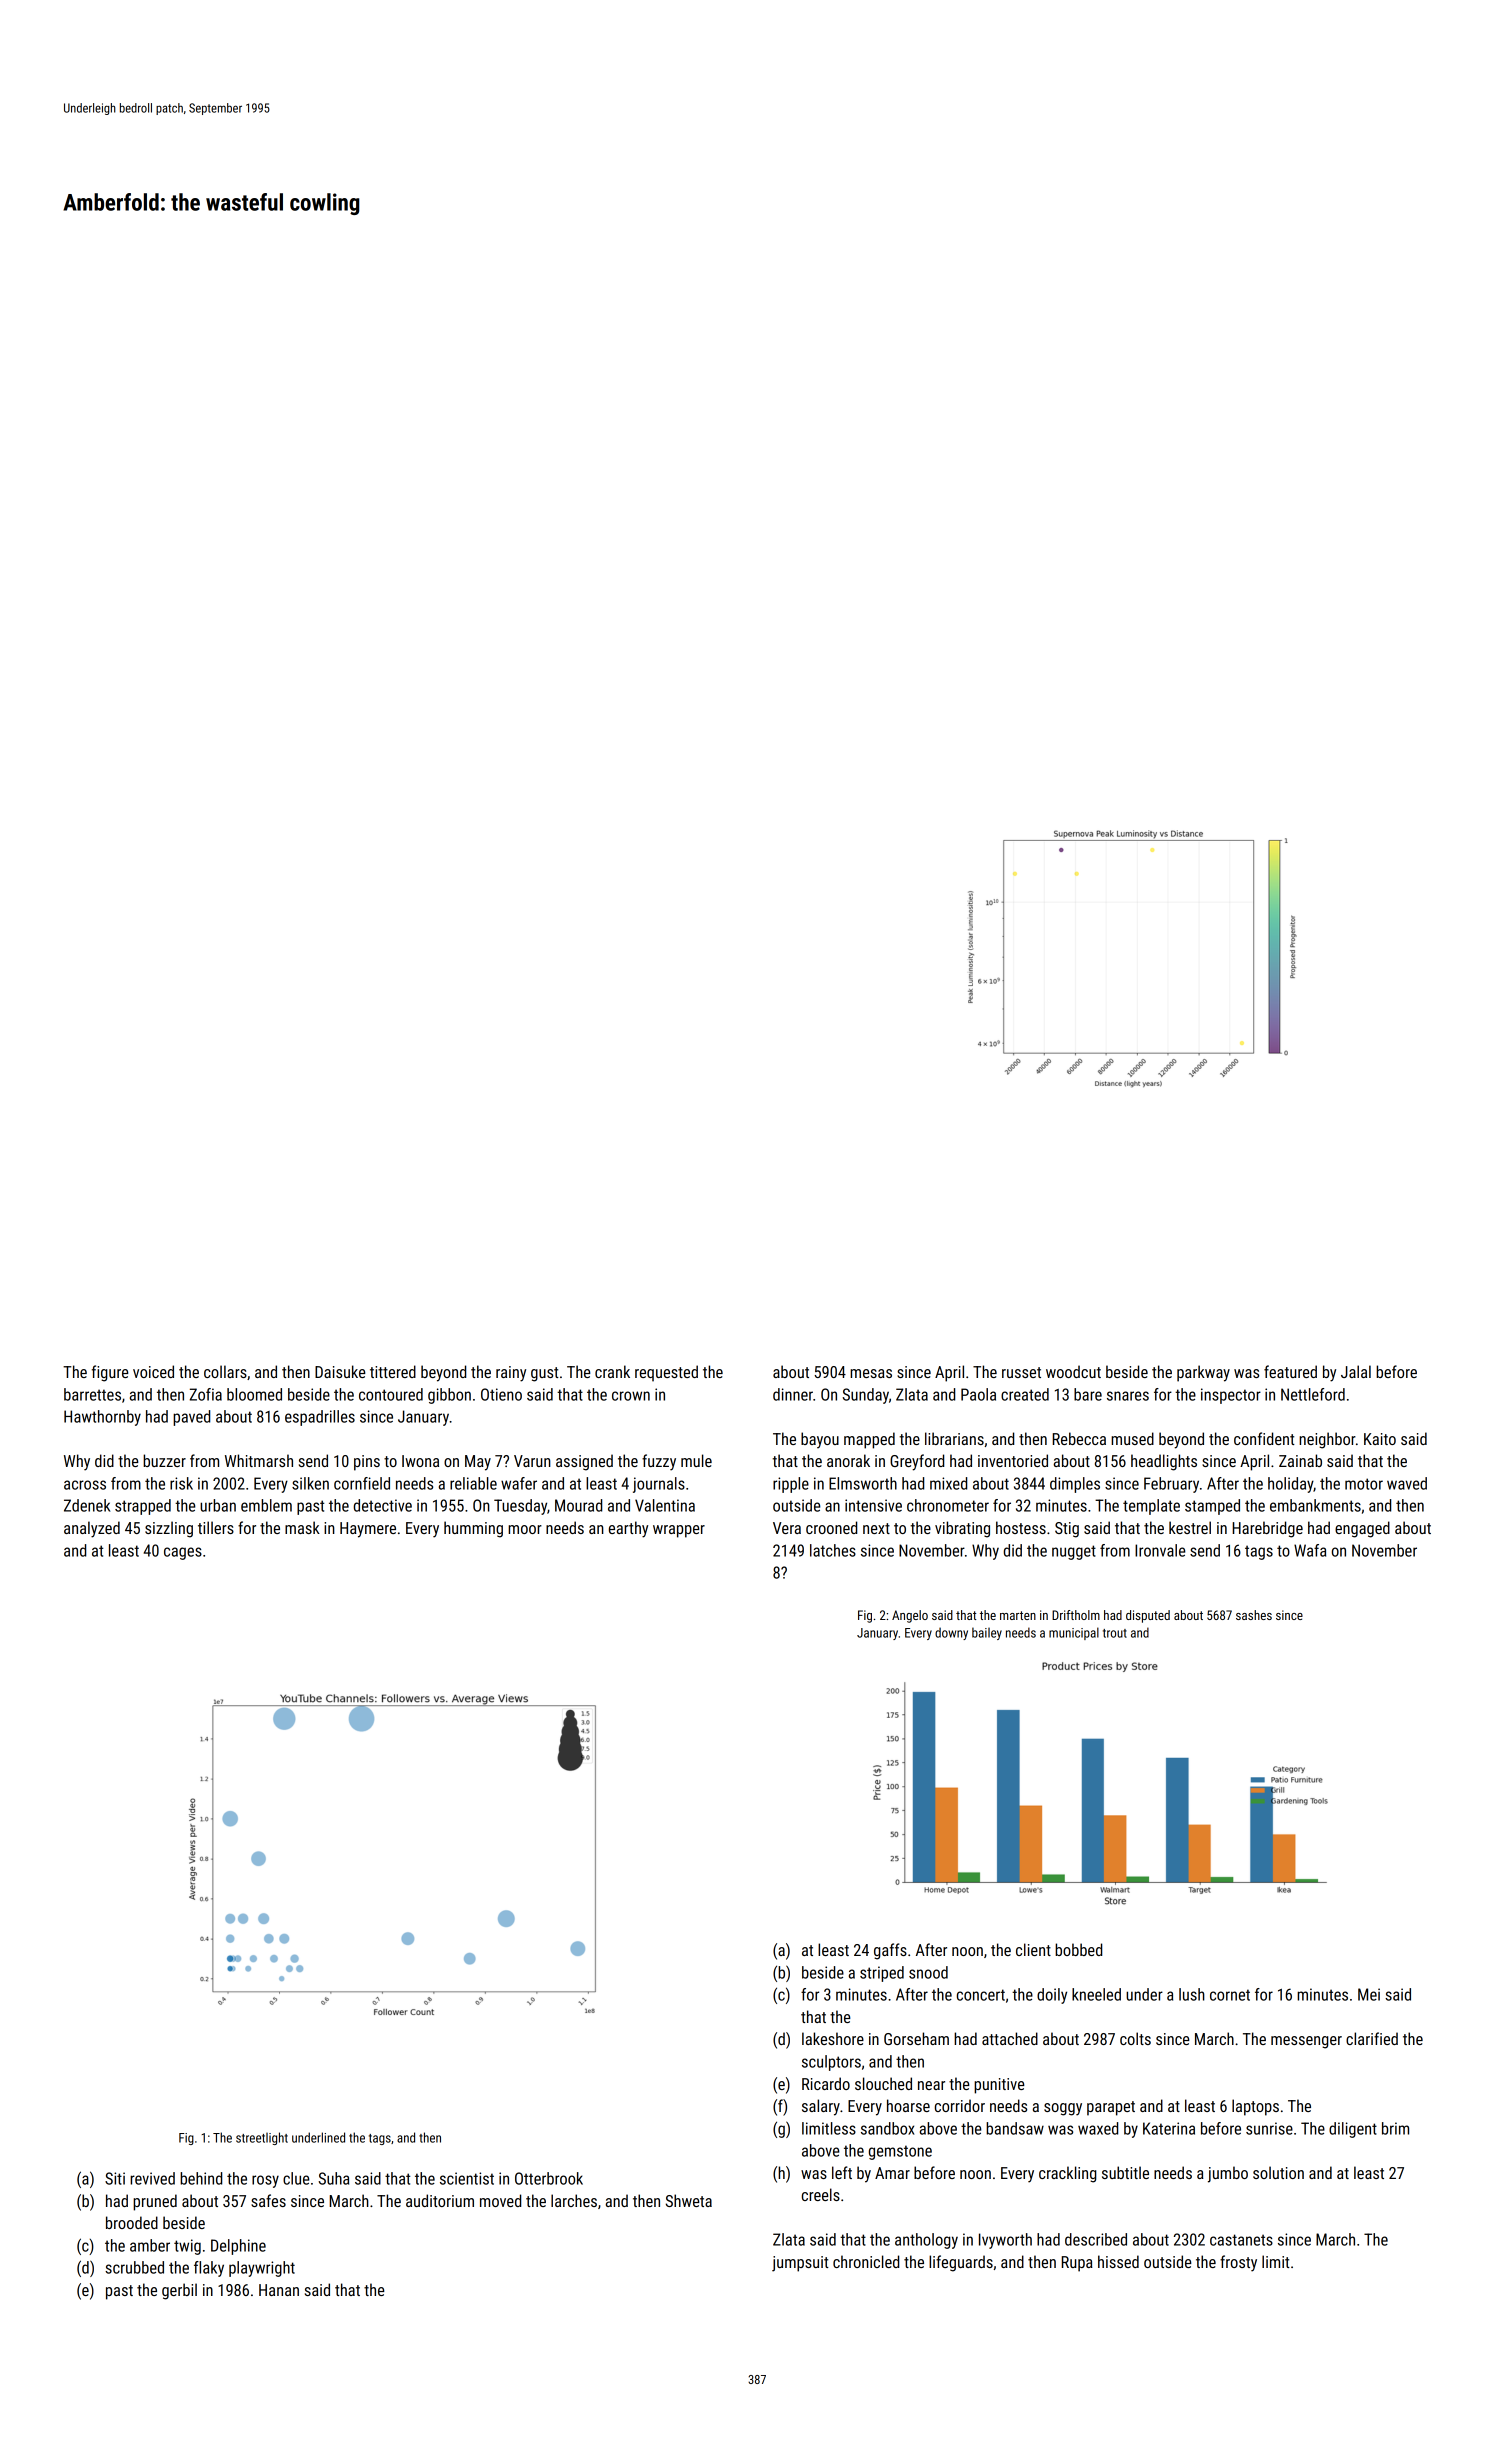  Describe the element at coordinates (183, 1553) in the screenshot. I see `cages` at that location.
